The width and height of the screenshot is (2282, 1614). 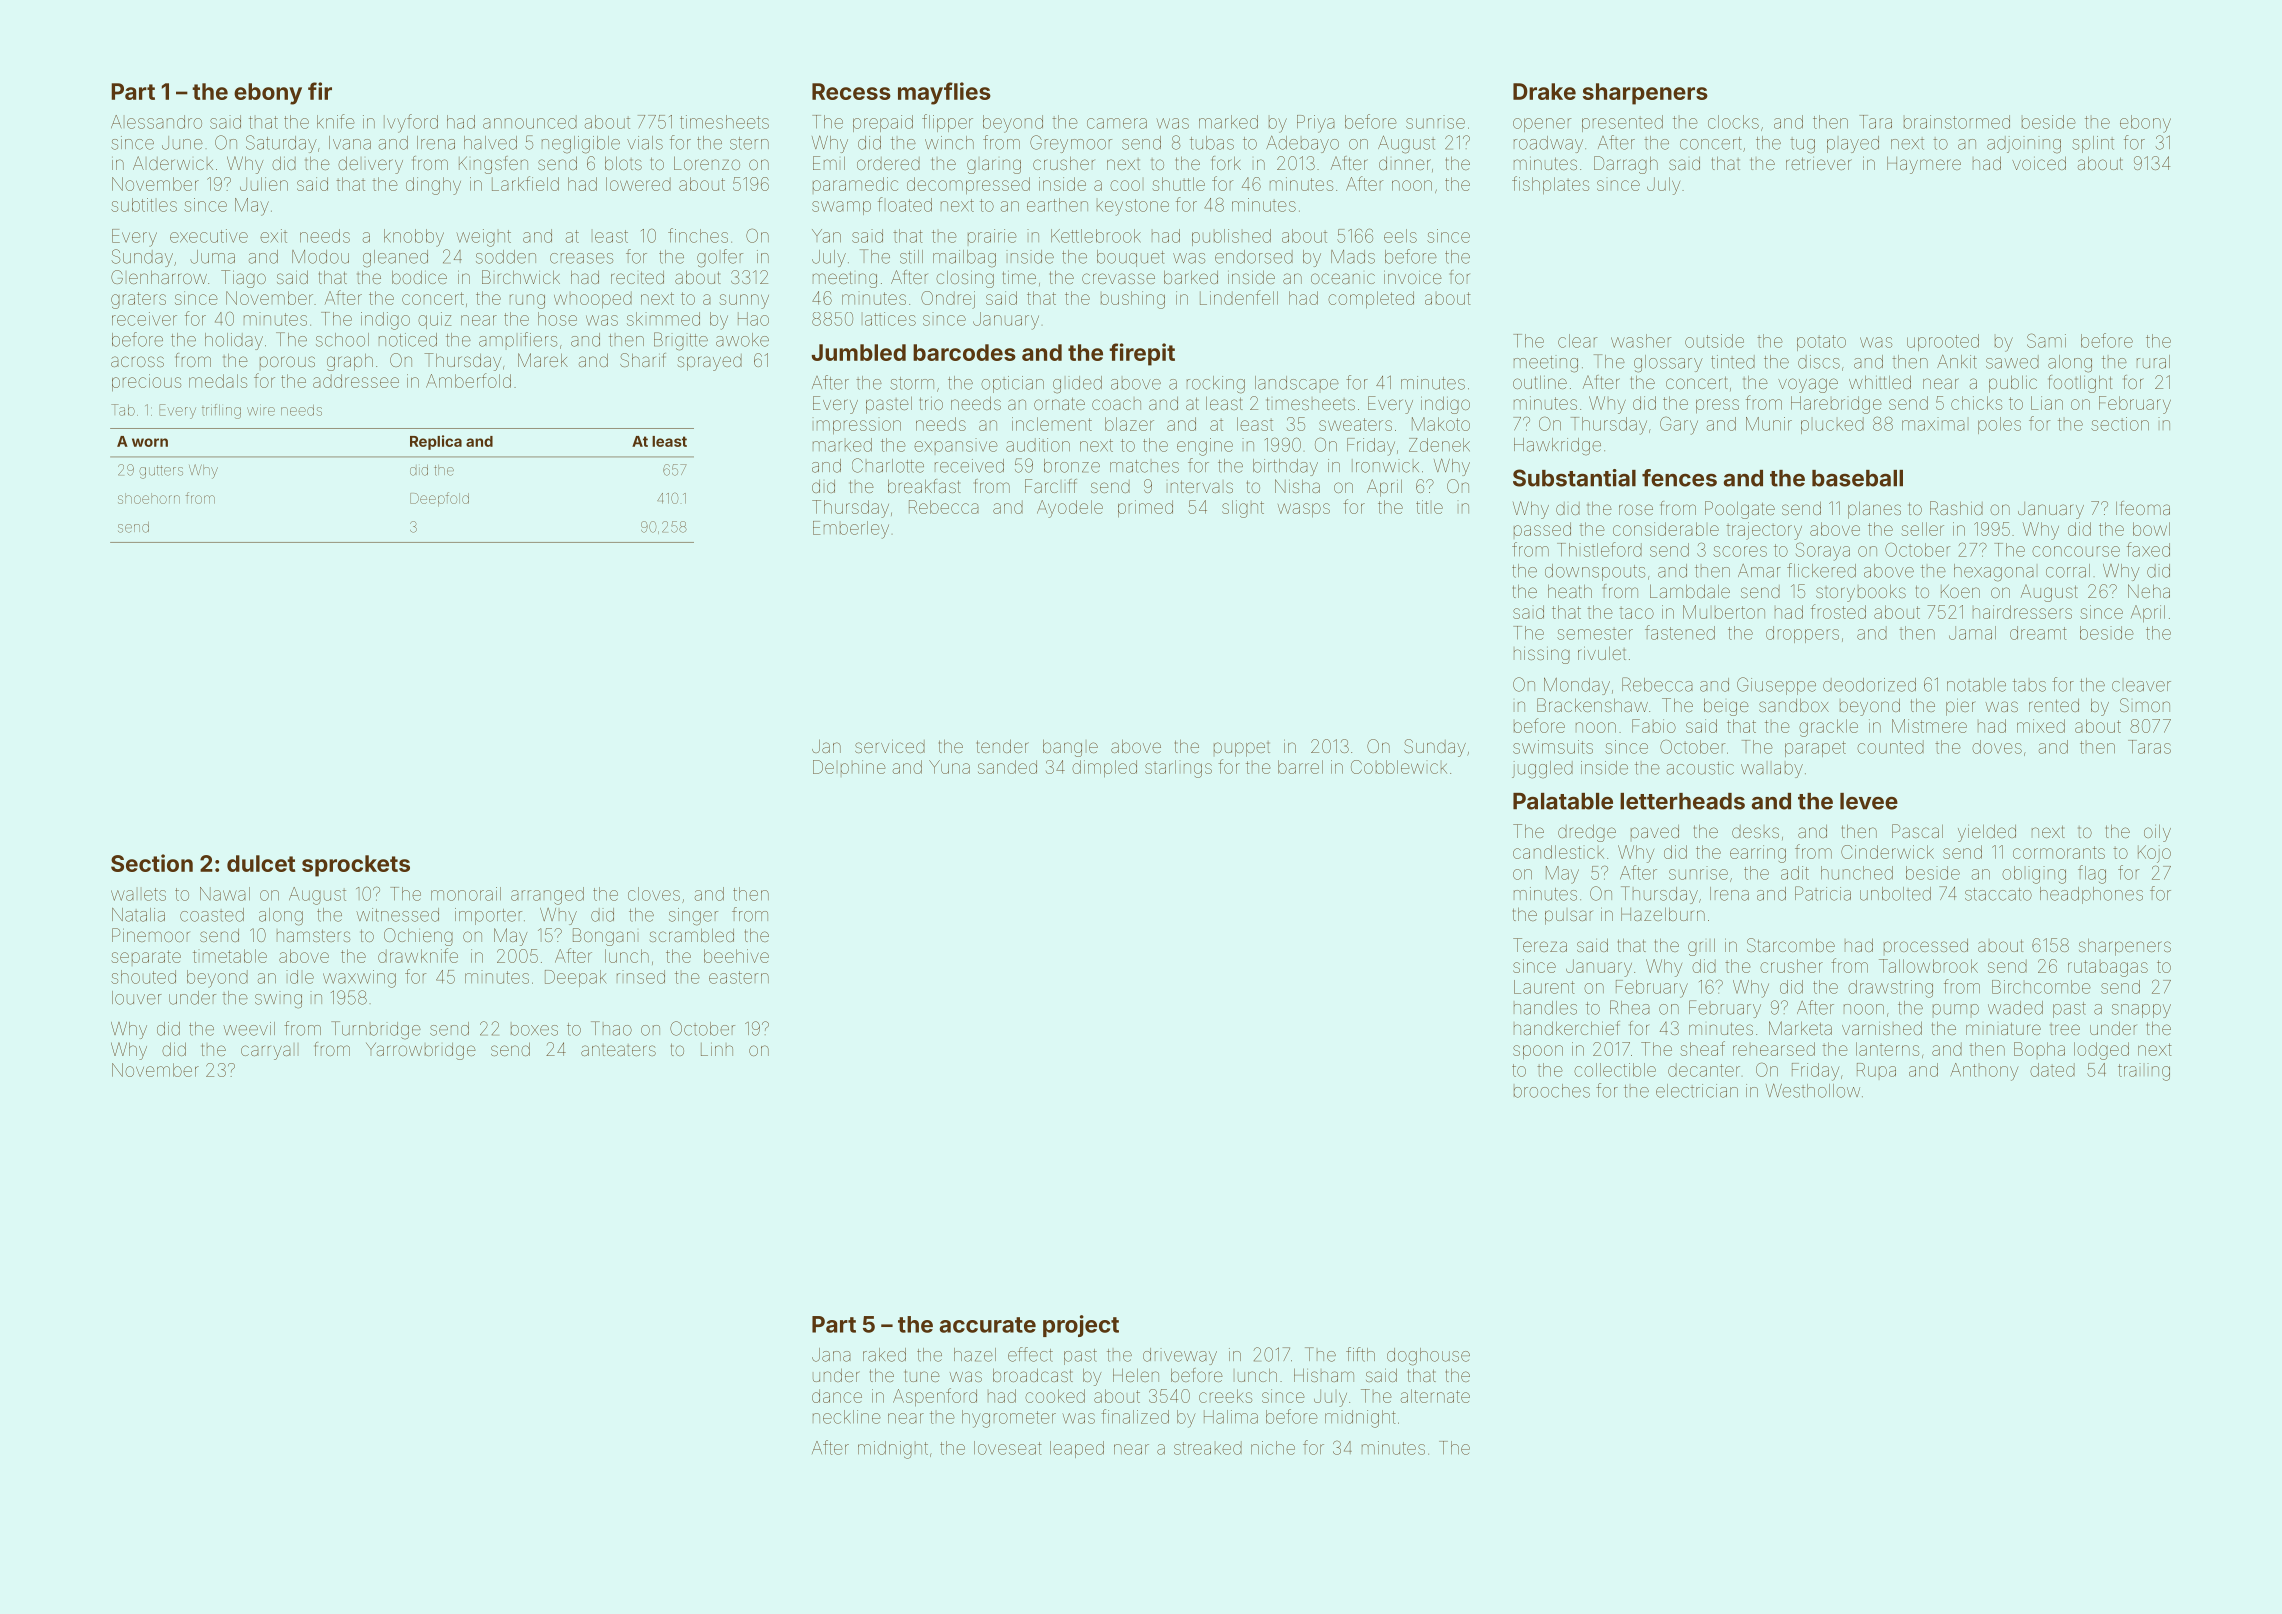 I want to click on Emberley, so click(x=851, y=530).
